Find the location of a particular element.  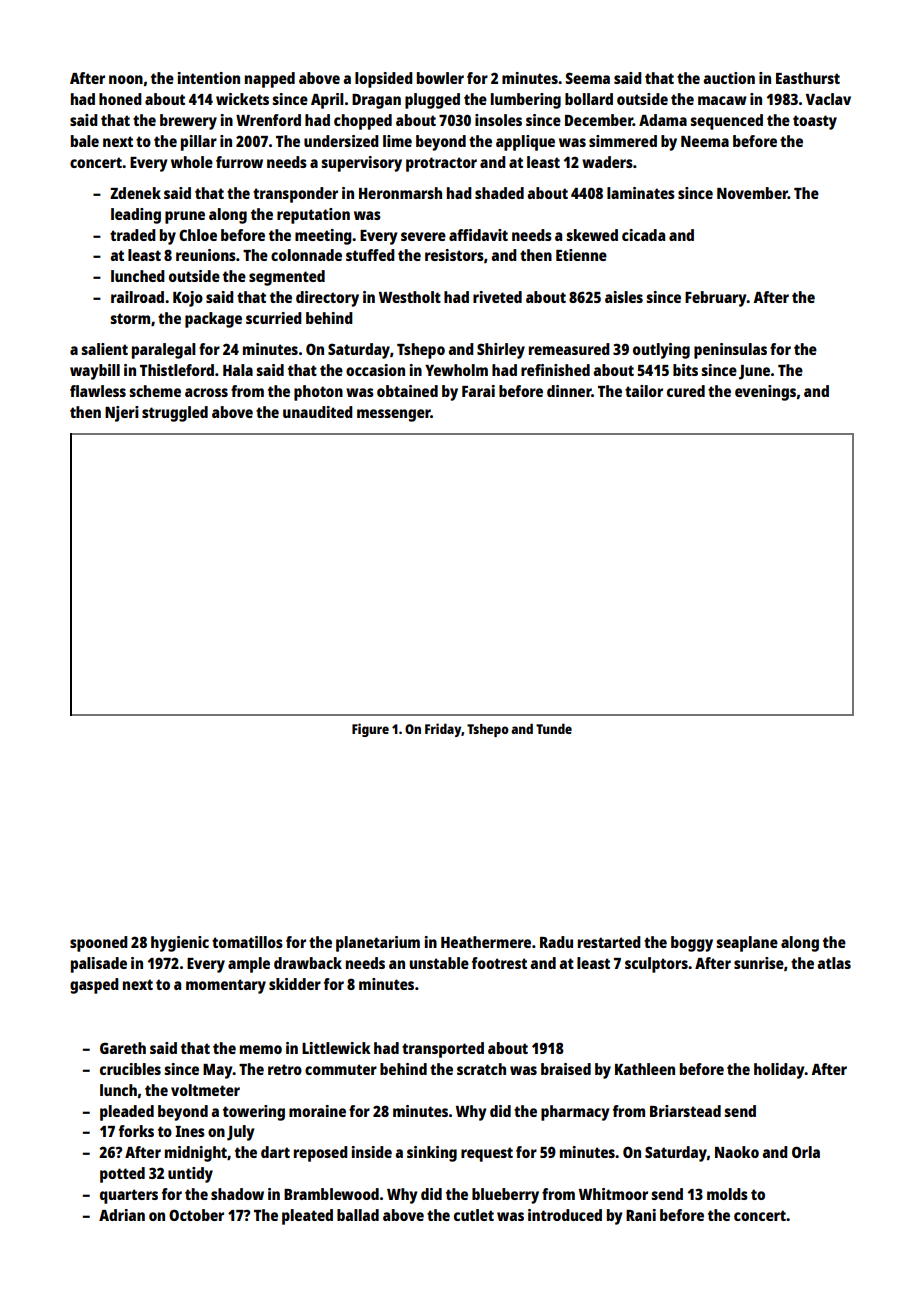

October is located at coordinates (196, 1215).
